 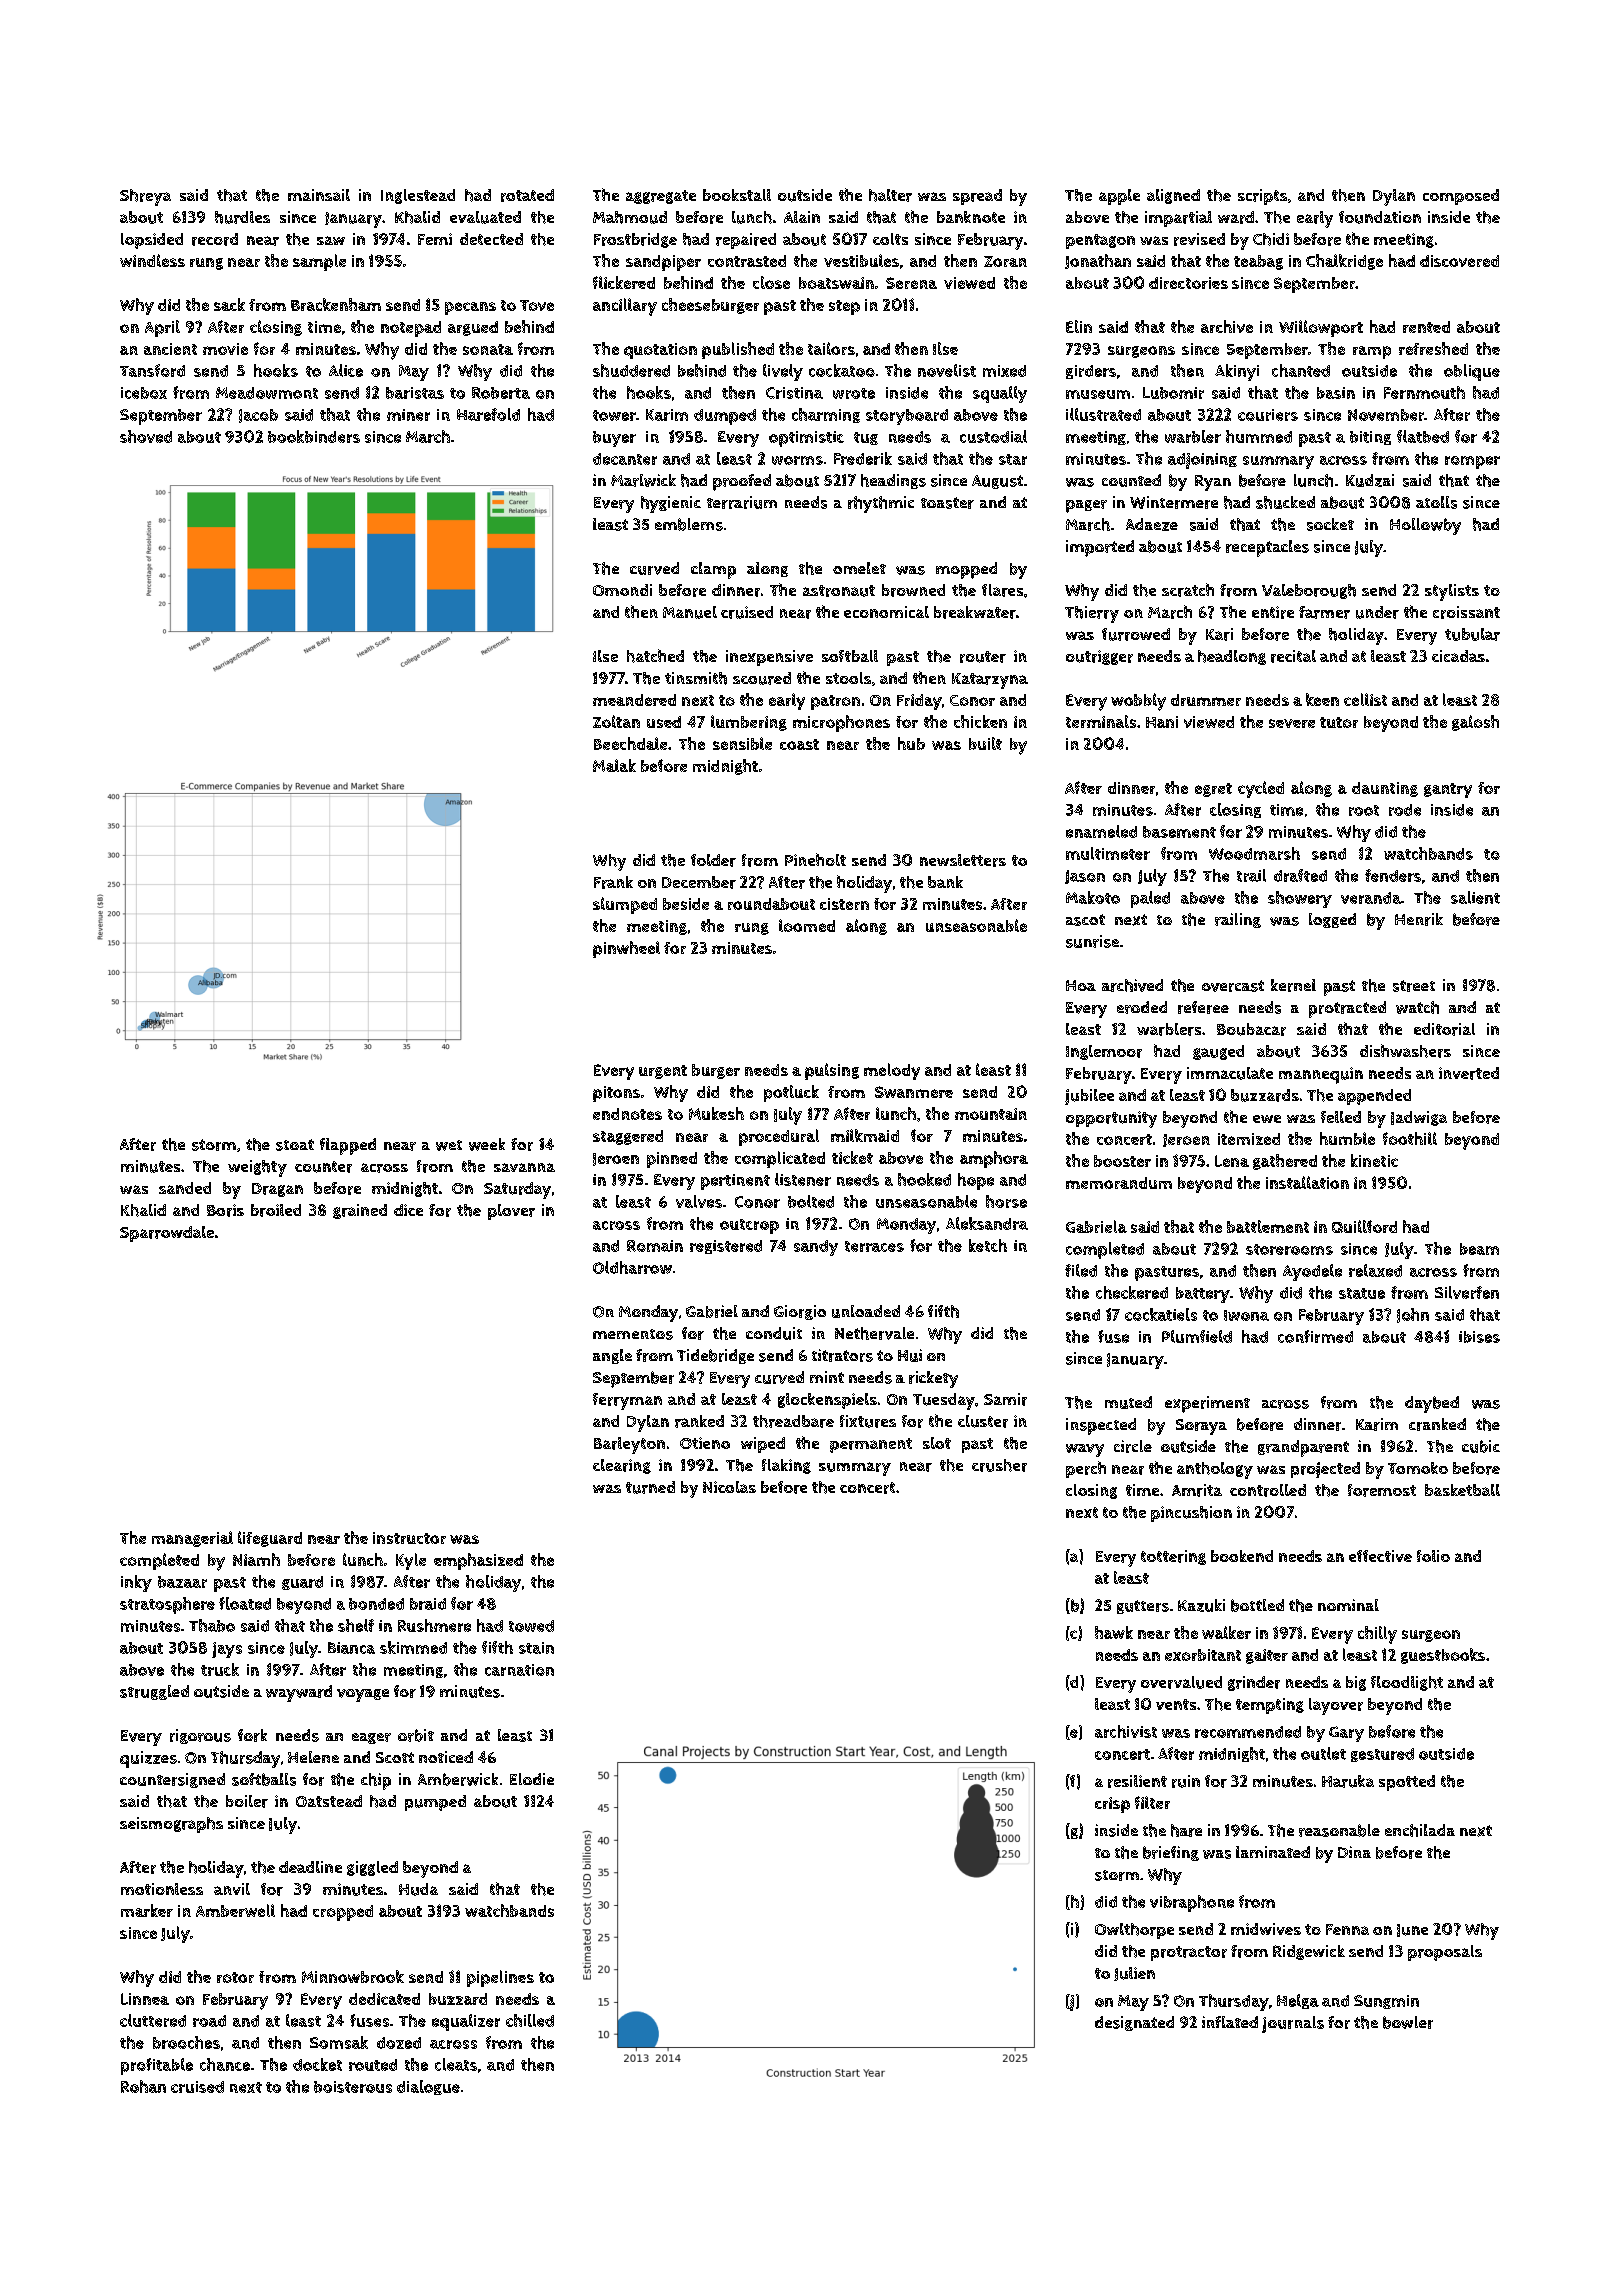 I want to click on Malak, so click(x=614, y=765).
